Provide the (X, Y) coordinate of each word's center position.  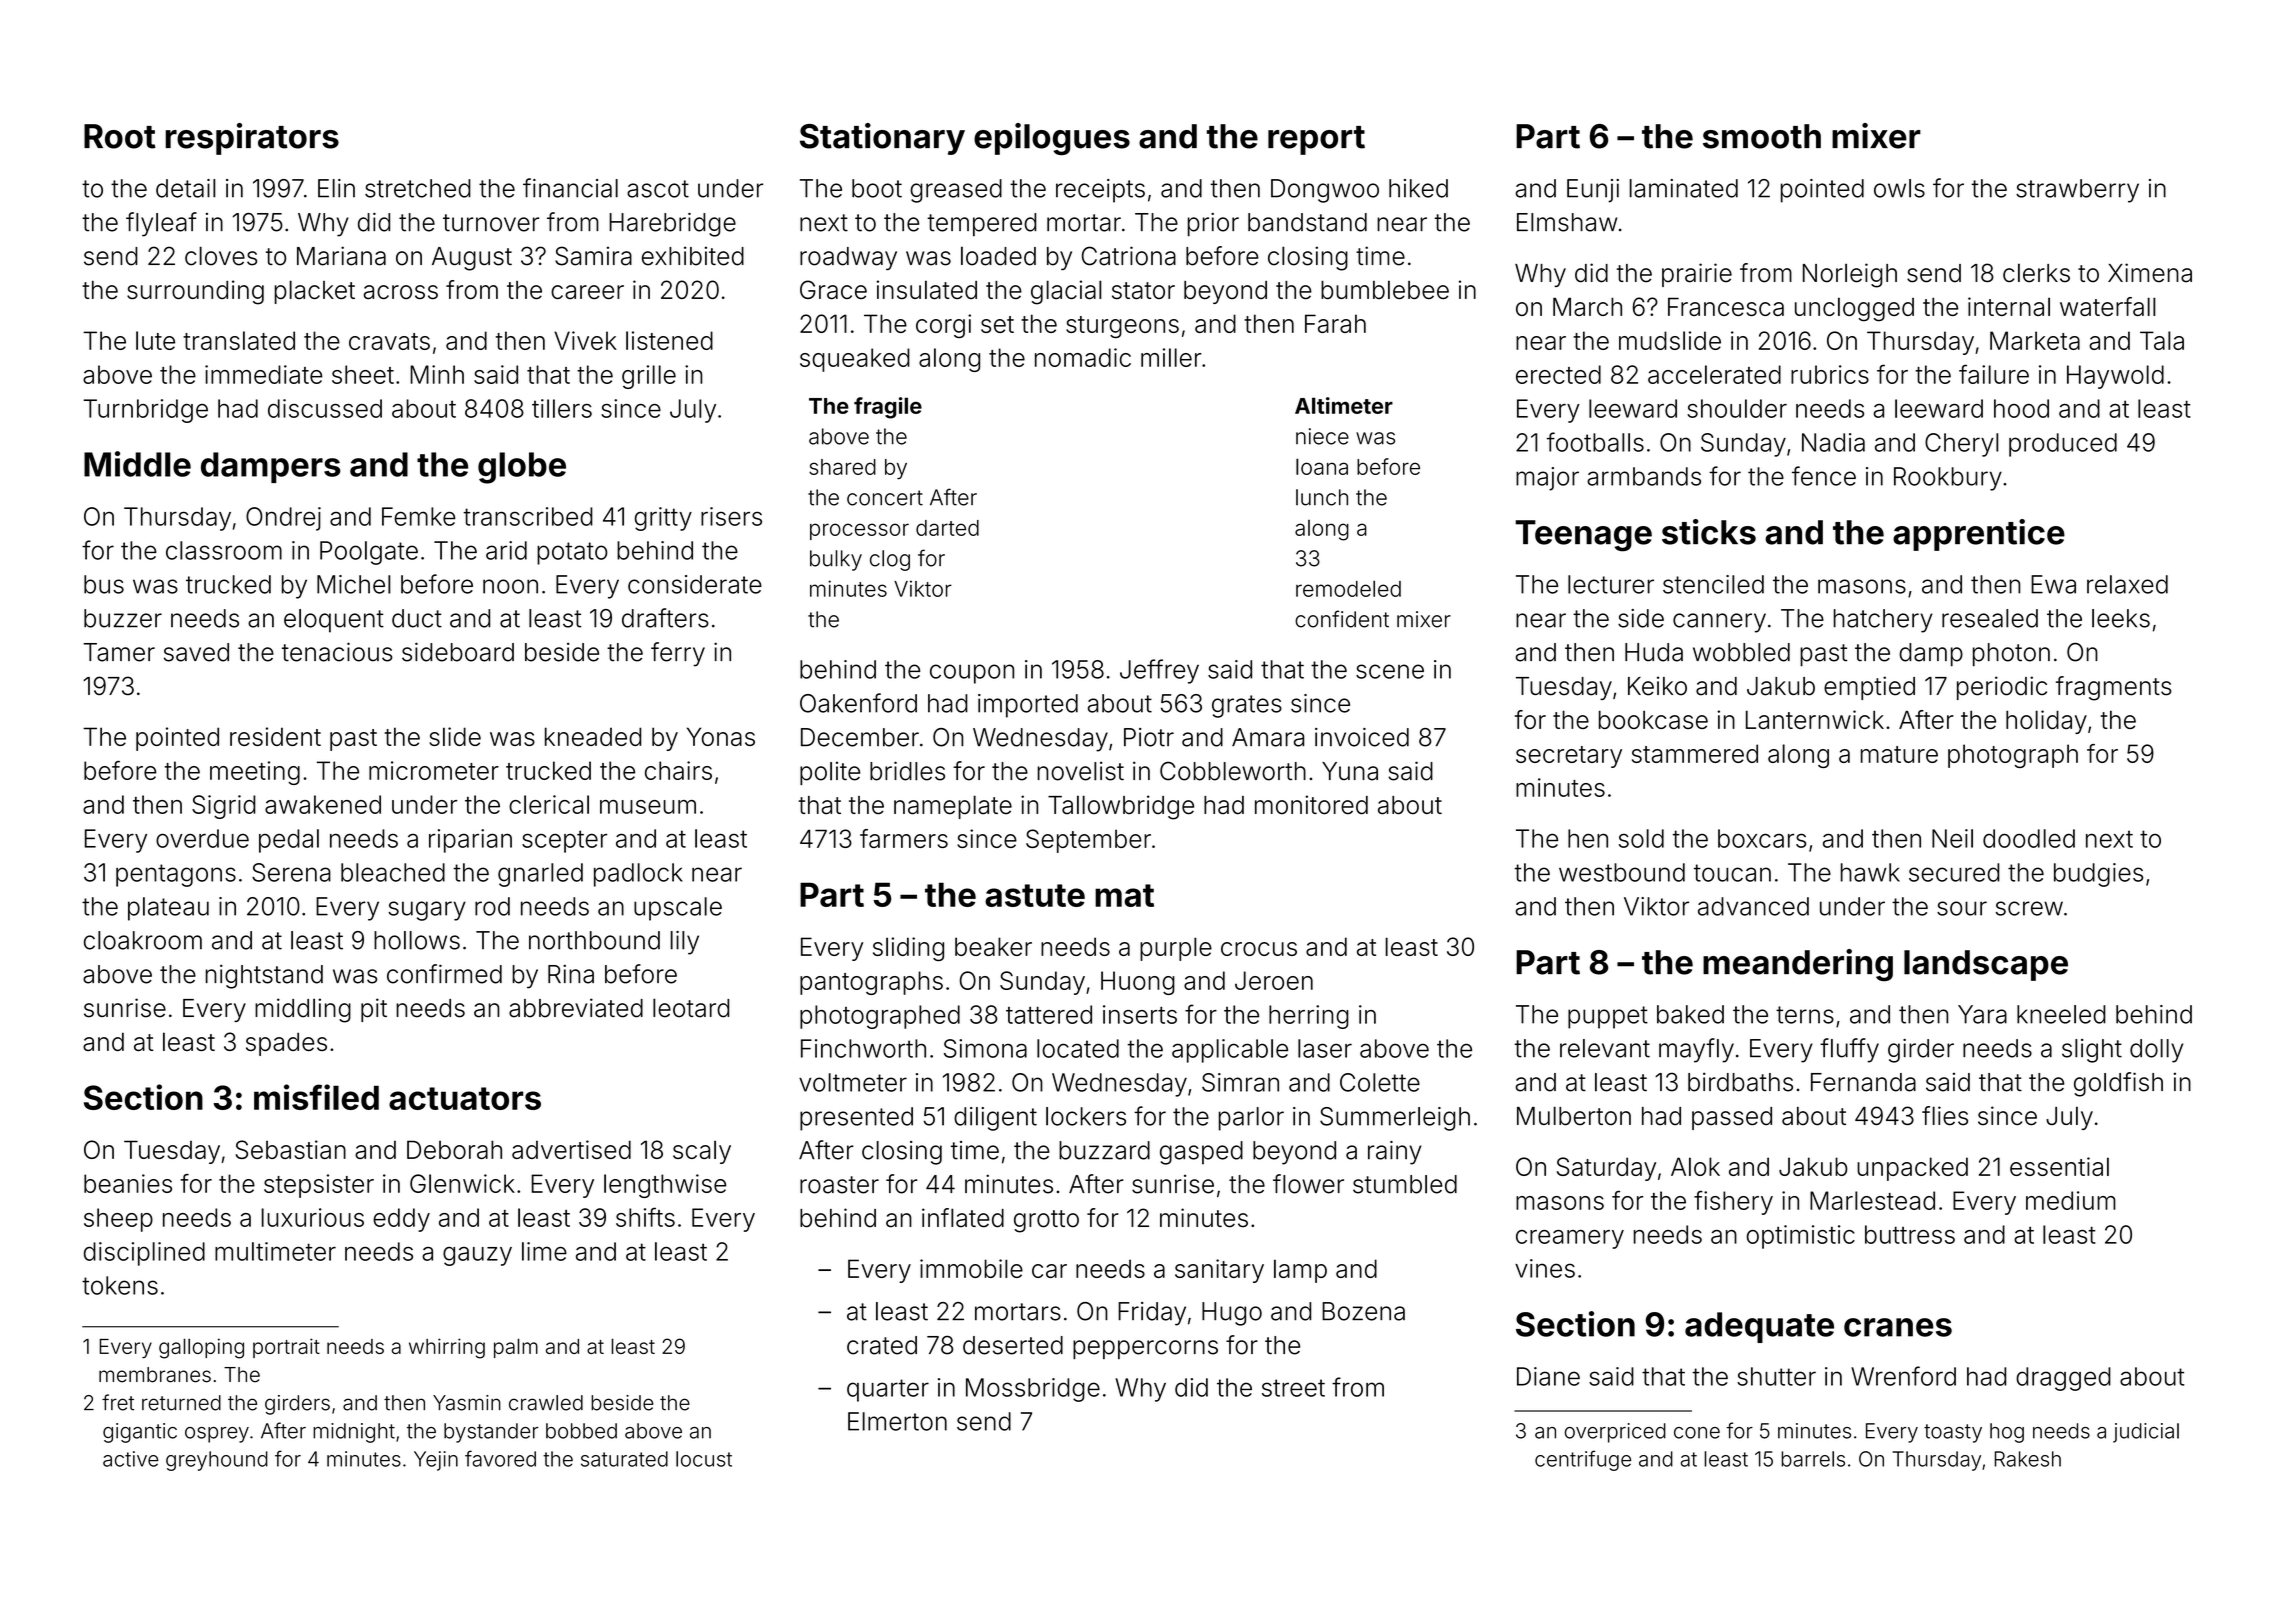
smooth (1762, 136)
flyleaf (161, 224)
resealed (1990, 618)
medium (2071, 1200)
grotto (1046, 1221)
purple (1176, 949)
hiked (1418, 188)
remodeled (1348, 588)
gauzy (477, 1256)
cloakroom (143, 940)
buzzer (123, 618)
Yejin (436, 1461)
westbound (1622, 872)
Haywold (2115, 377)
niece (1322, 436)
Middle (137, 464)
